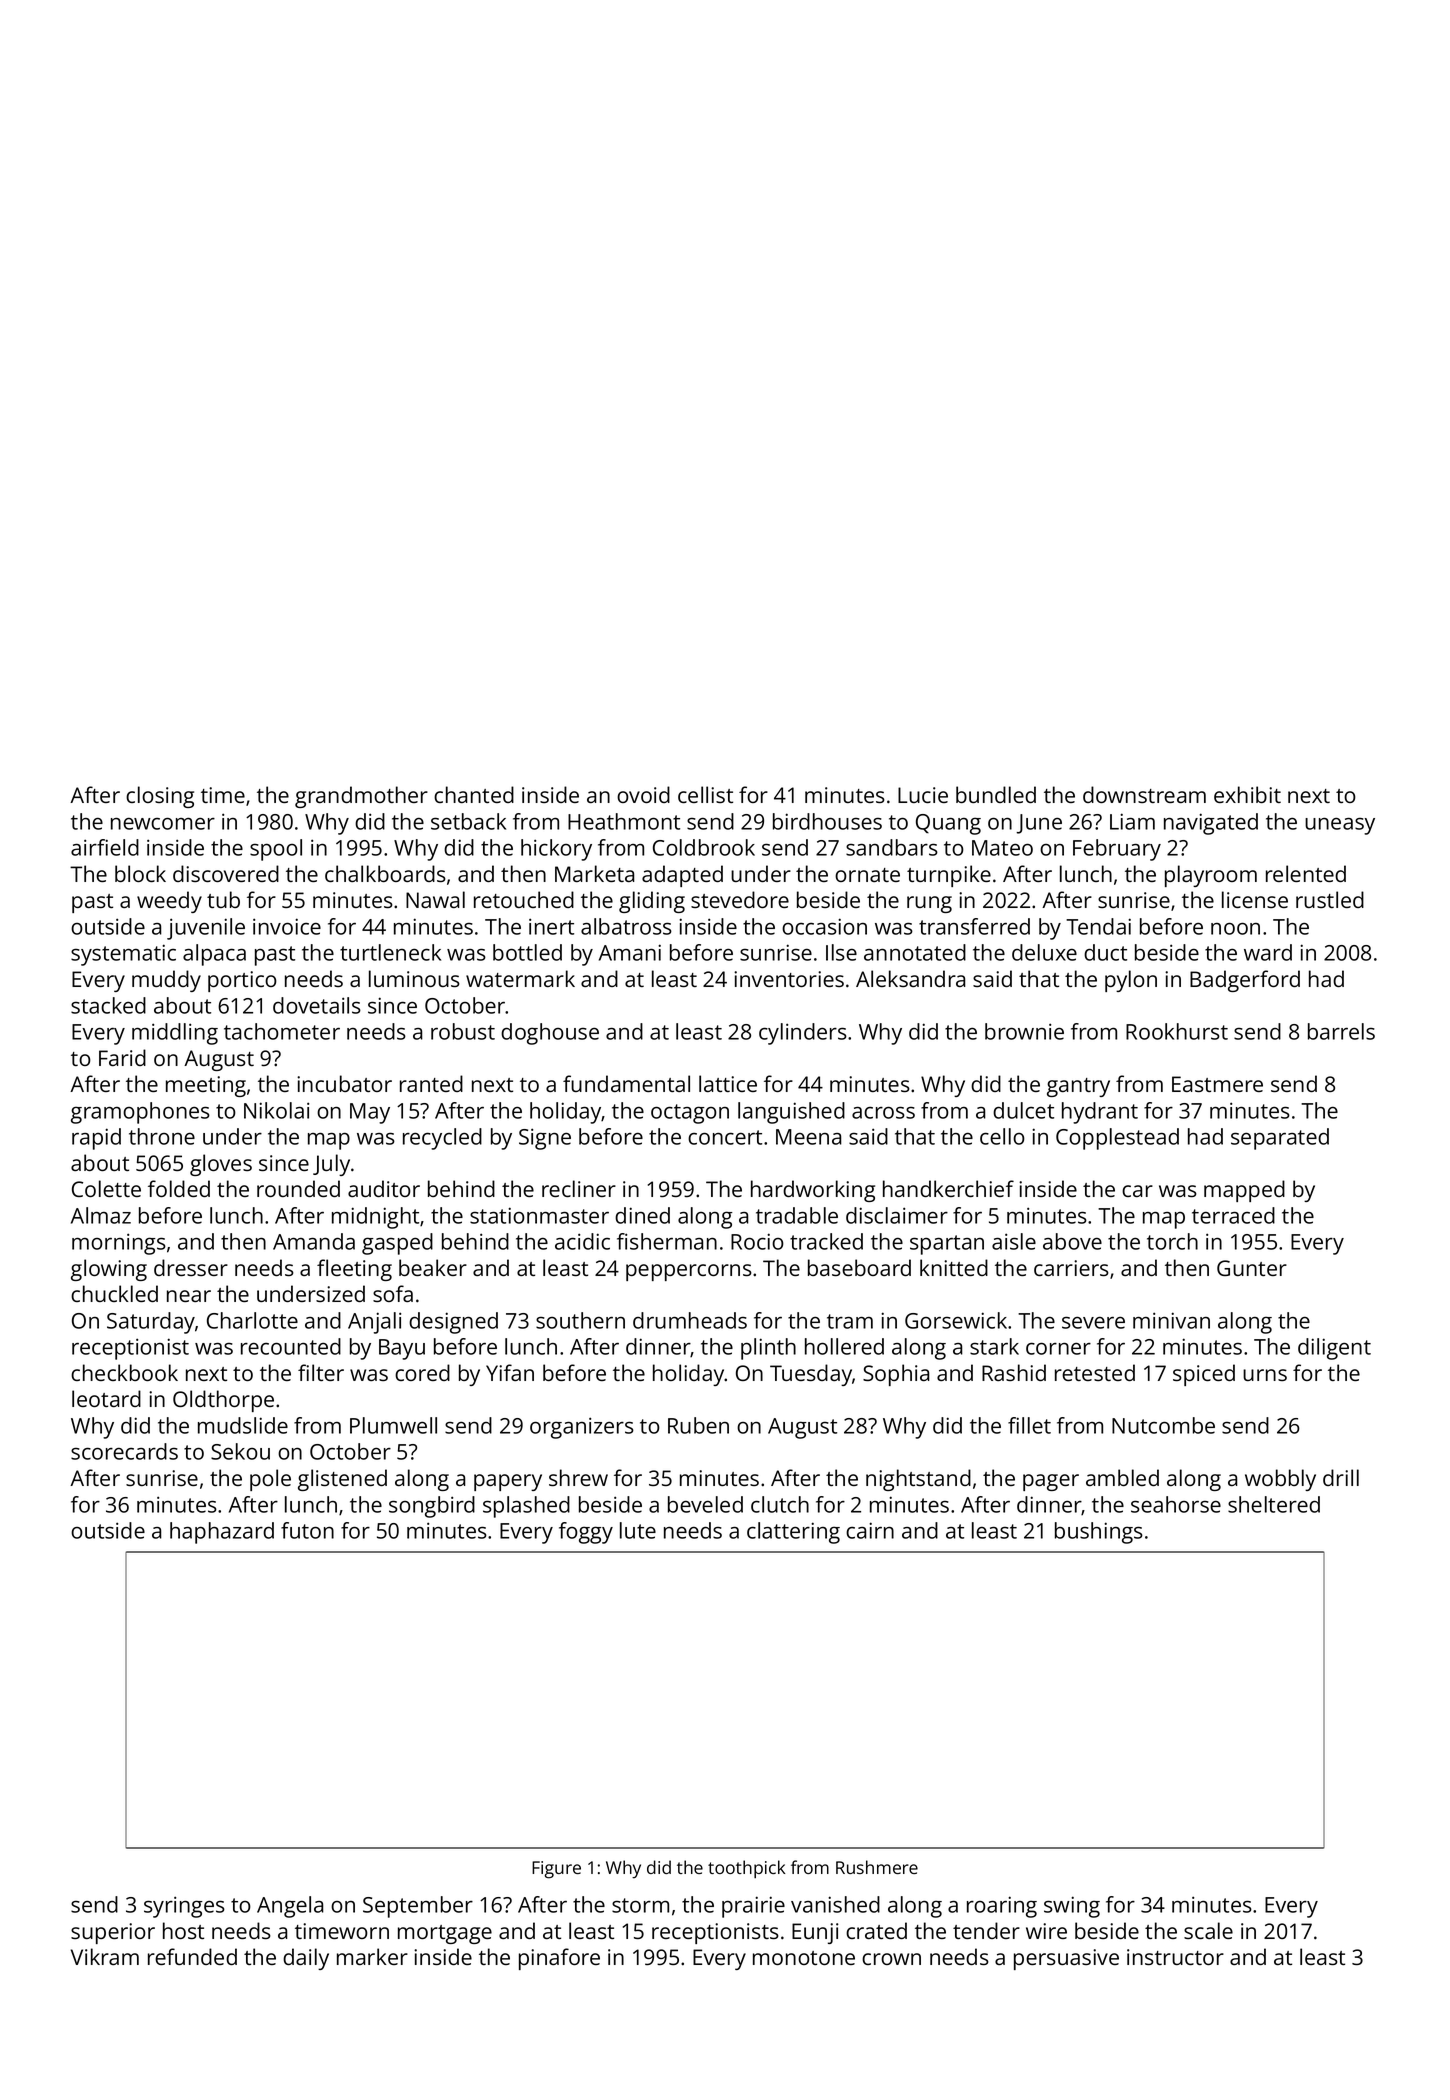 The height and width of the screenshot is (2100, 1450). I want to click on minivan, so click(1171, 1320).
